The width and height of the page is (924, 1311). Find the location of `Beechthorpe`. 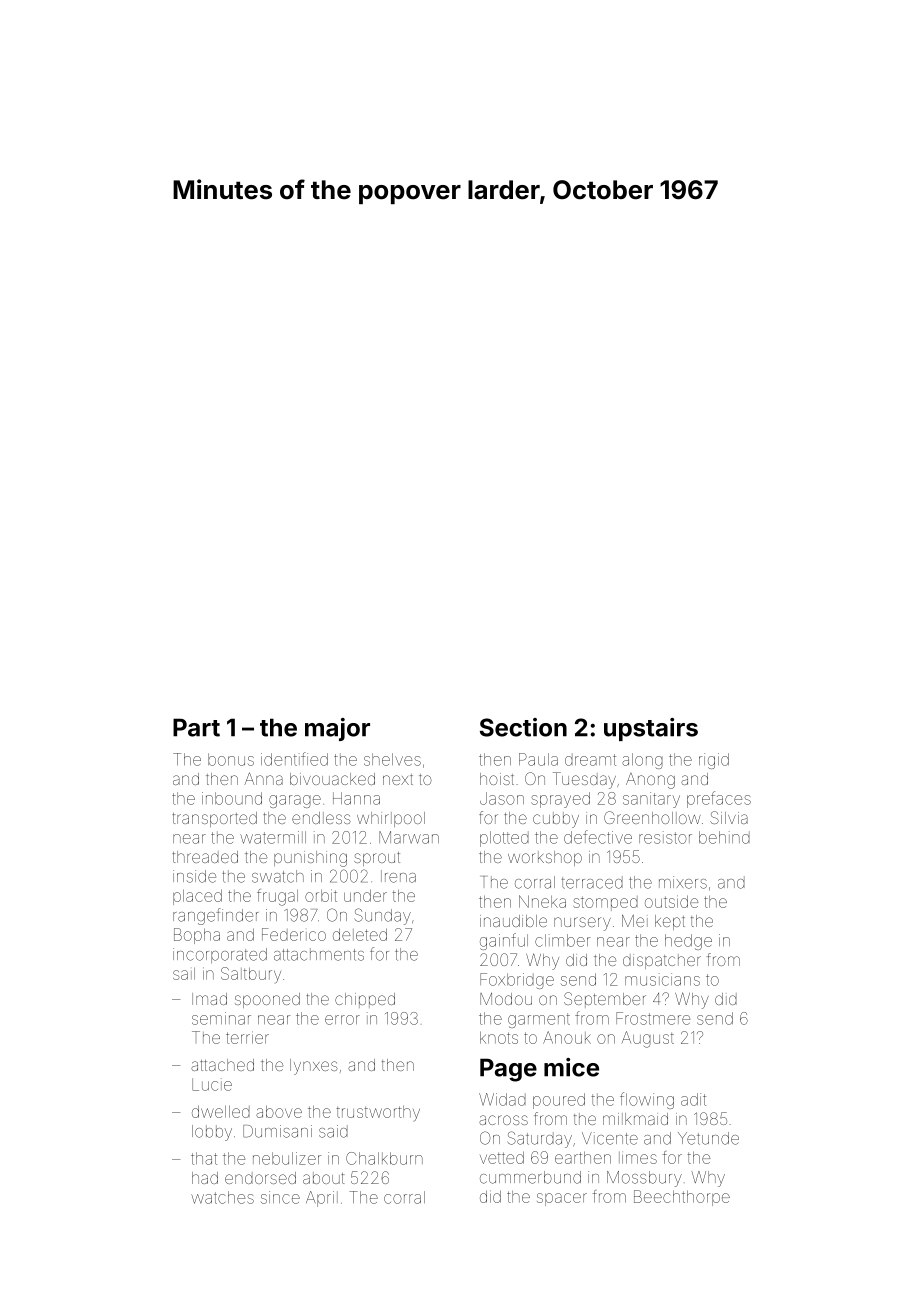

Beechthorpe is located at coordinates (682, 1198).
